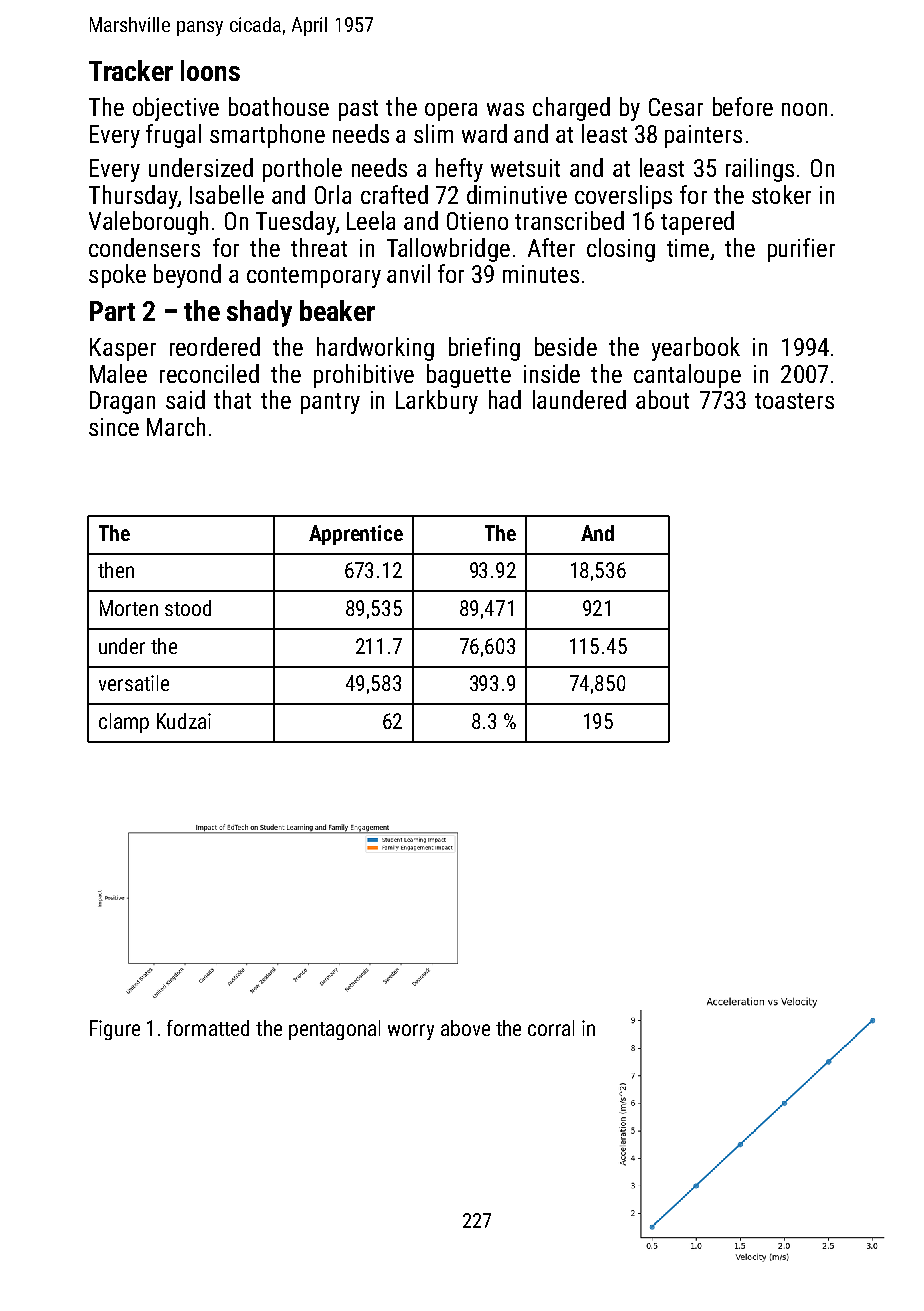 The width and height of the document is (924, 1311). I want to click on Figure, so click(115, 1030).
